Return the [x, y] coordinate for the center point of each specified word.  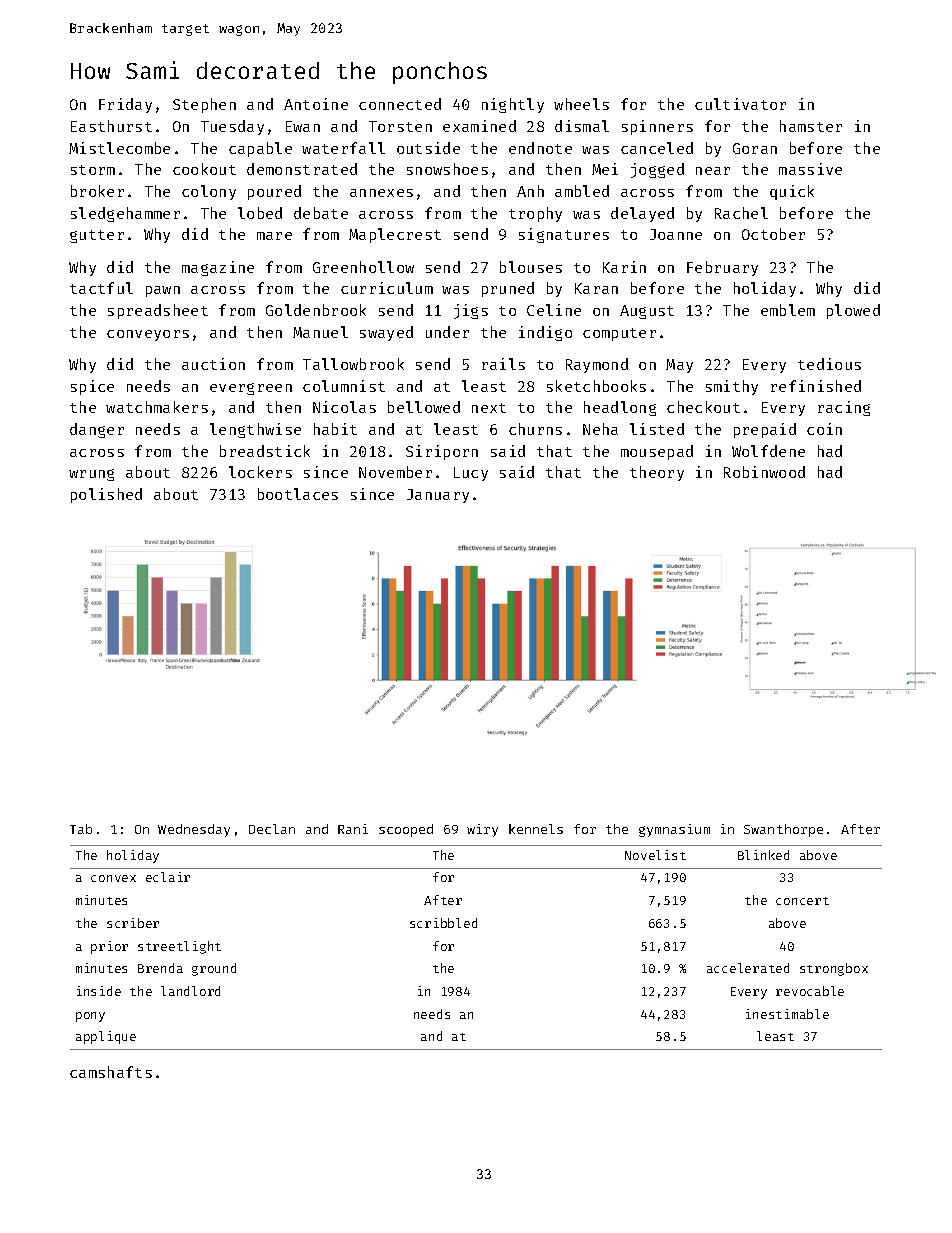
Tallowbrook [353, 364]
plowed [853, 311]
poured [274, 192]
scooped [406, 830]
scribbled [443, 923]
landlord [190, 991]
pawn [163, 291]
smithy [732, 387]
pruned [508, 289]
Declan [272, 829]
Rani [353, 829]
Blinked [763, 855]
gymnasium [674, 830]
